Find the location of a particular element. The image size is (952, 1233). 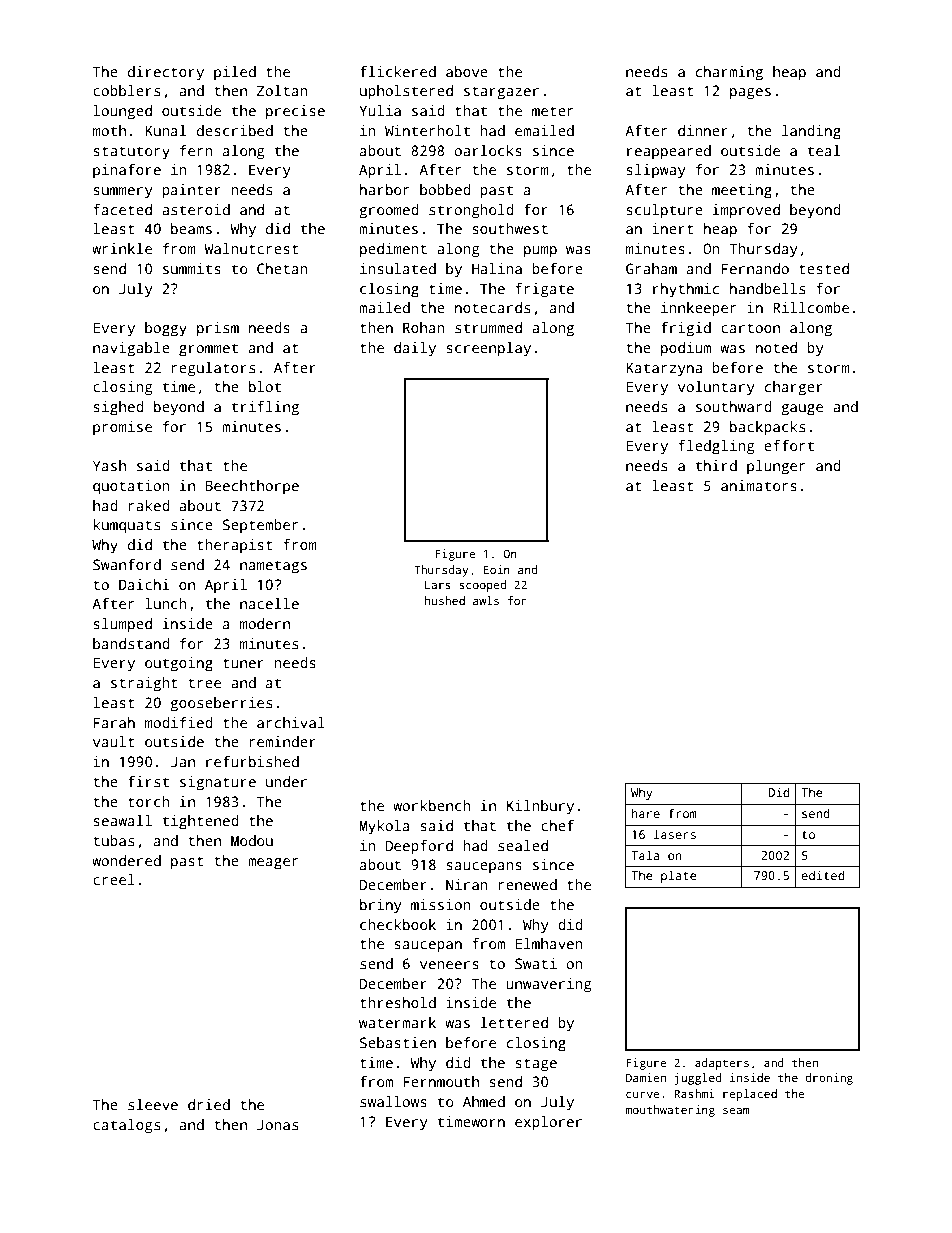

sleeve is located at coordinates (153, 1104).
